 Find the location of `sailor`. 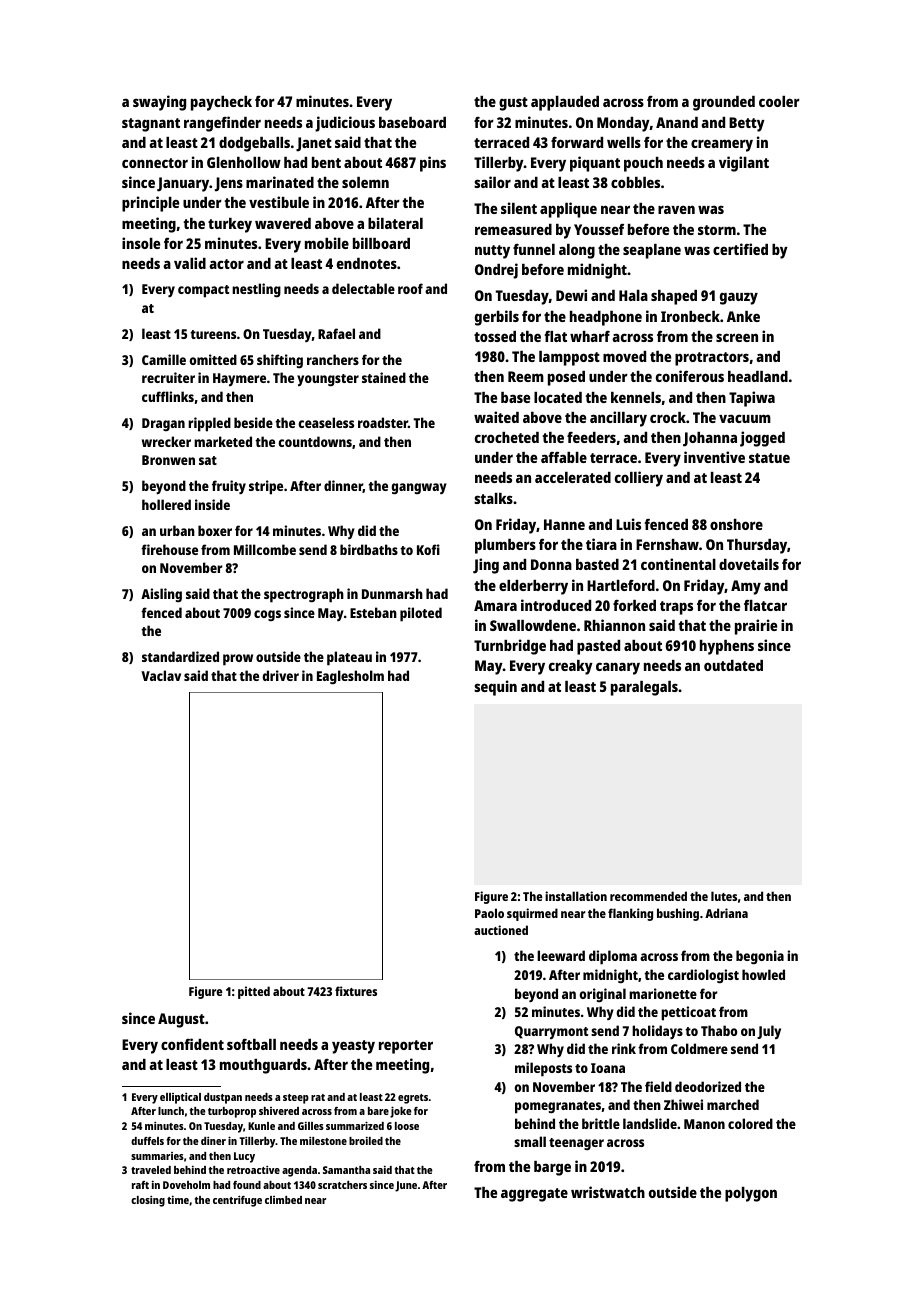

sailor is located at coordinates (492, 182).
